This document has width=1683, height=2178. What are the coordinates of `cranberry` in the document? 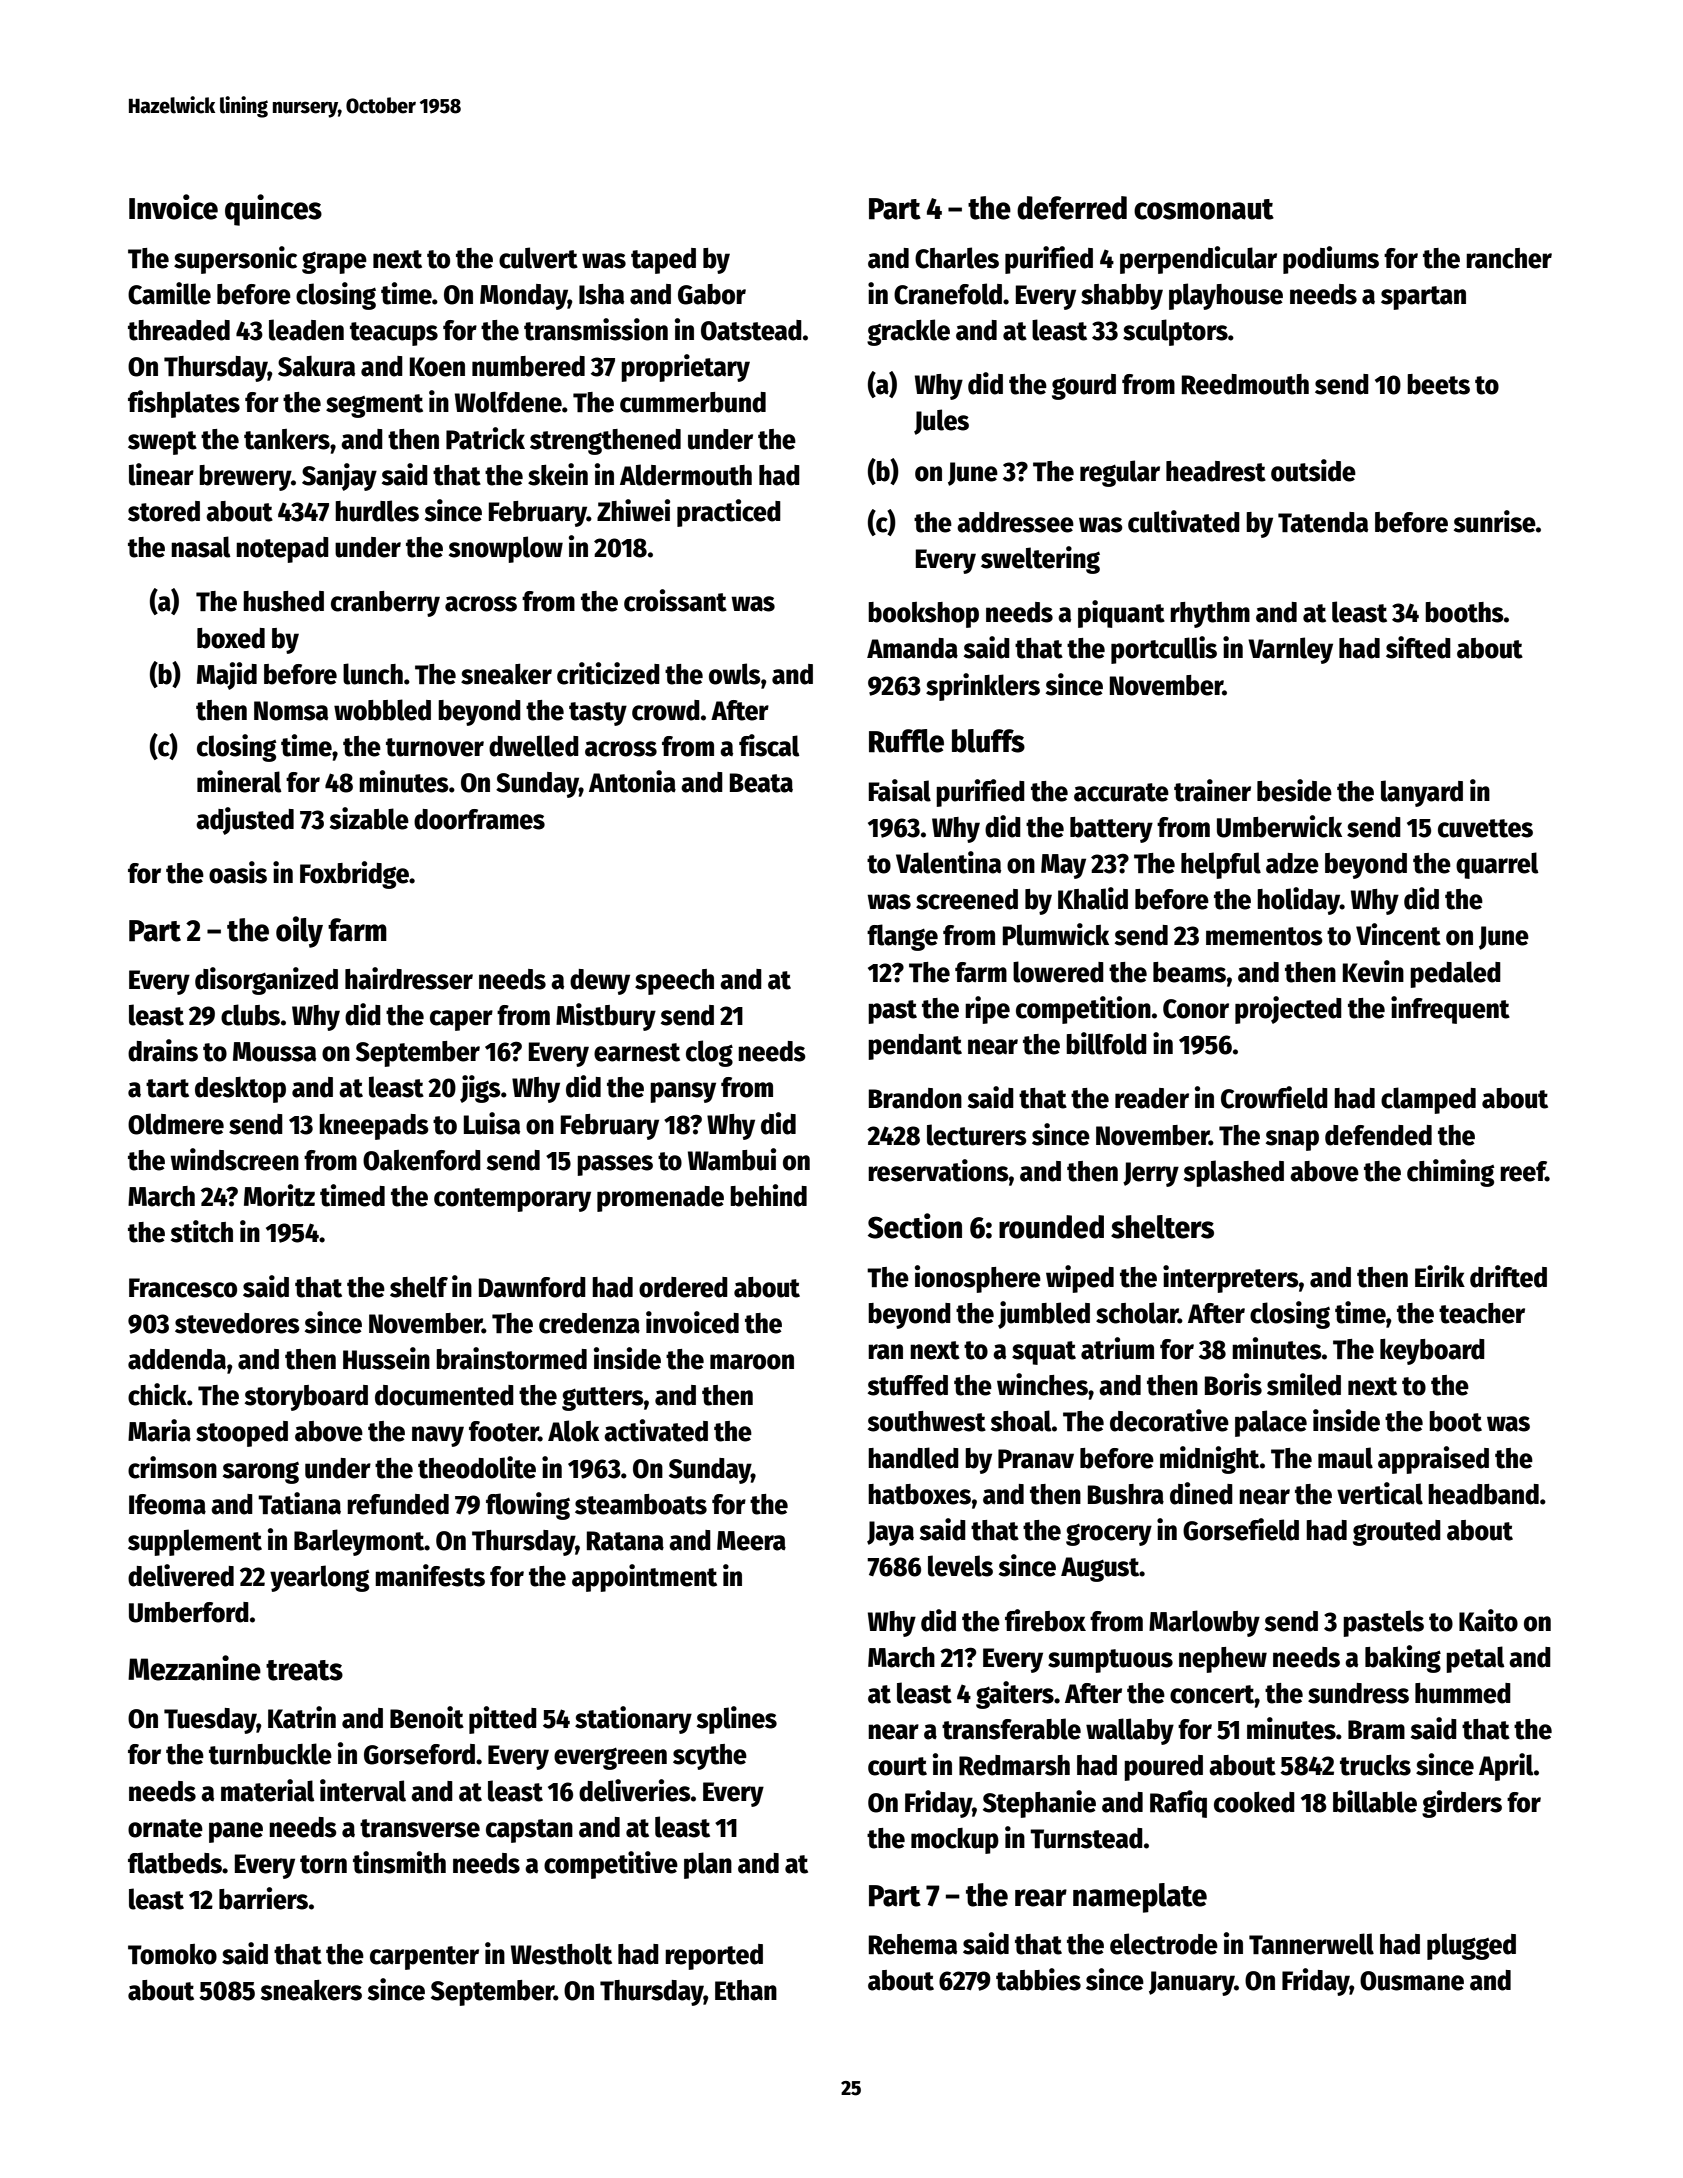 It's located at (385, 604).
